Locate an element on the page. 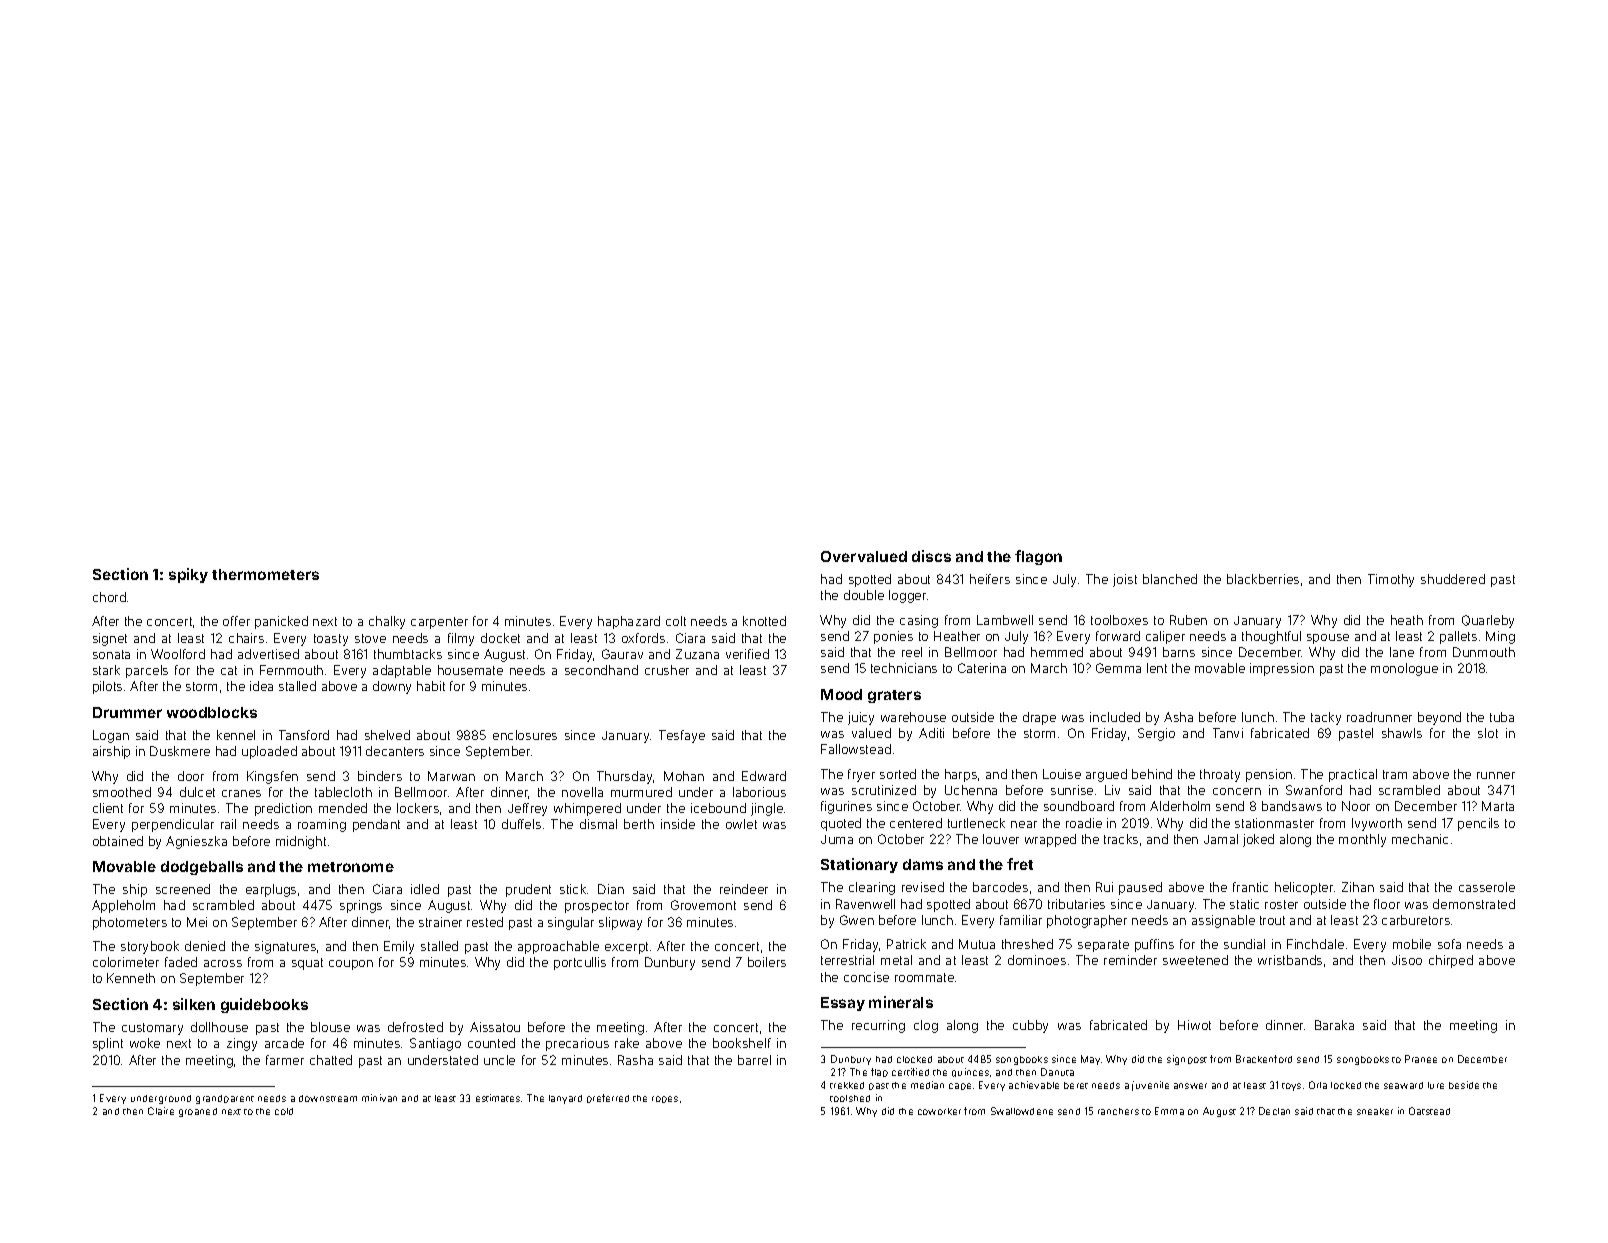  coupon is located at coordinates (351, 965).
